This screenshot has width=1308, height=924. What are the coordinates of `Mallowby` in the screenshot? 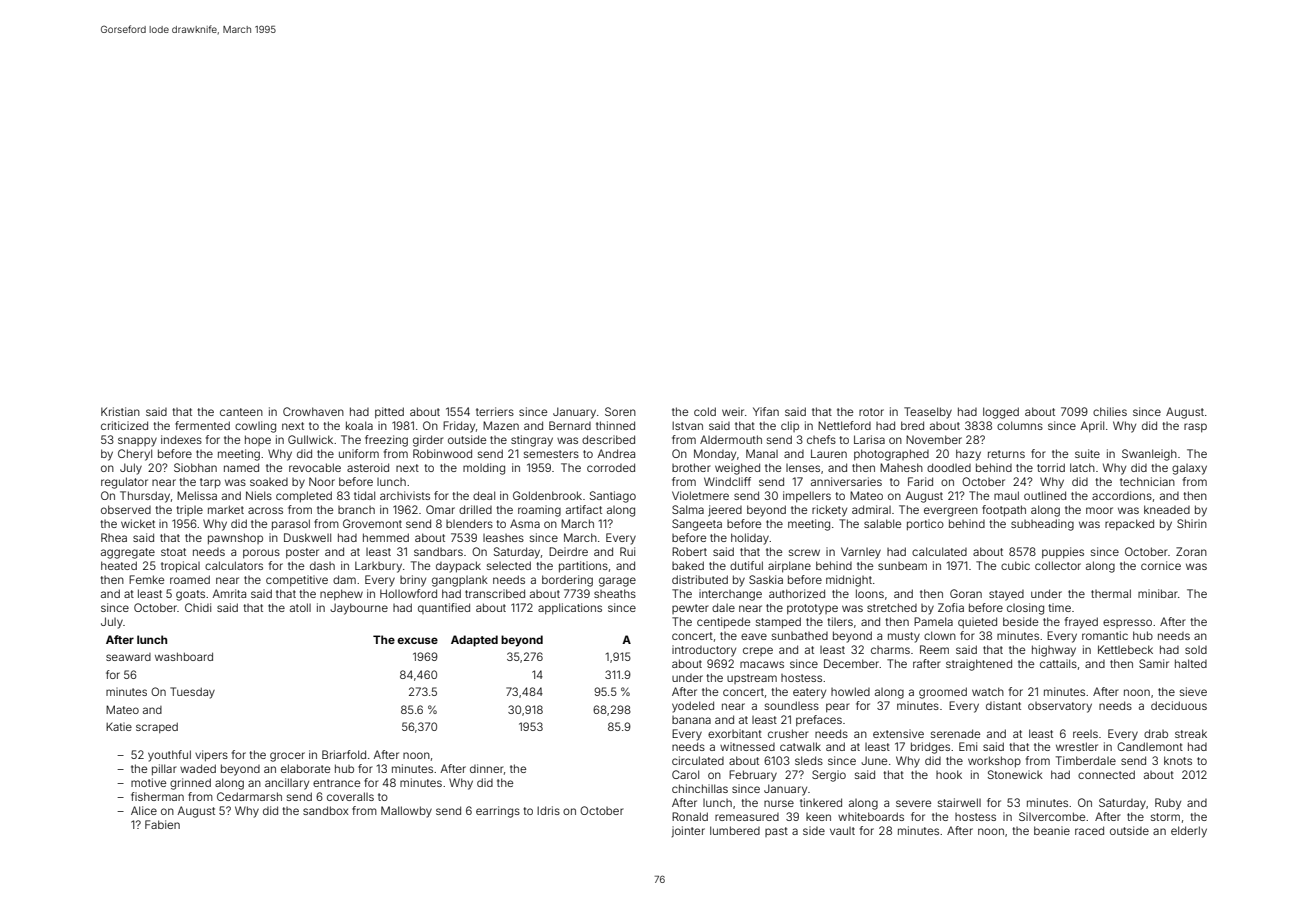 It's located at (406, 812).
